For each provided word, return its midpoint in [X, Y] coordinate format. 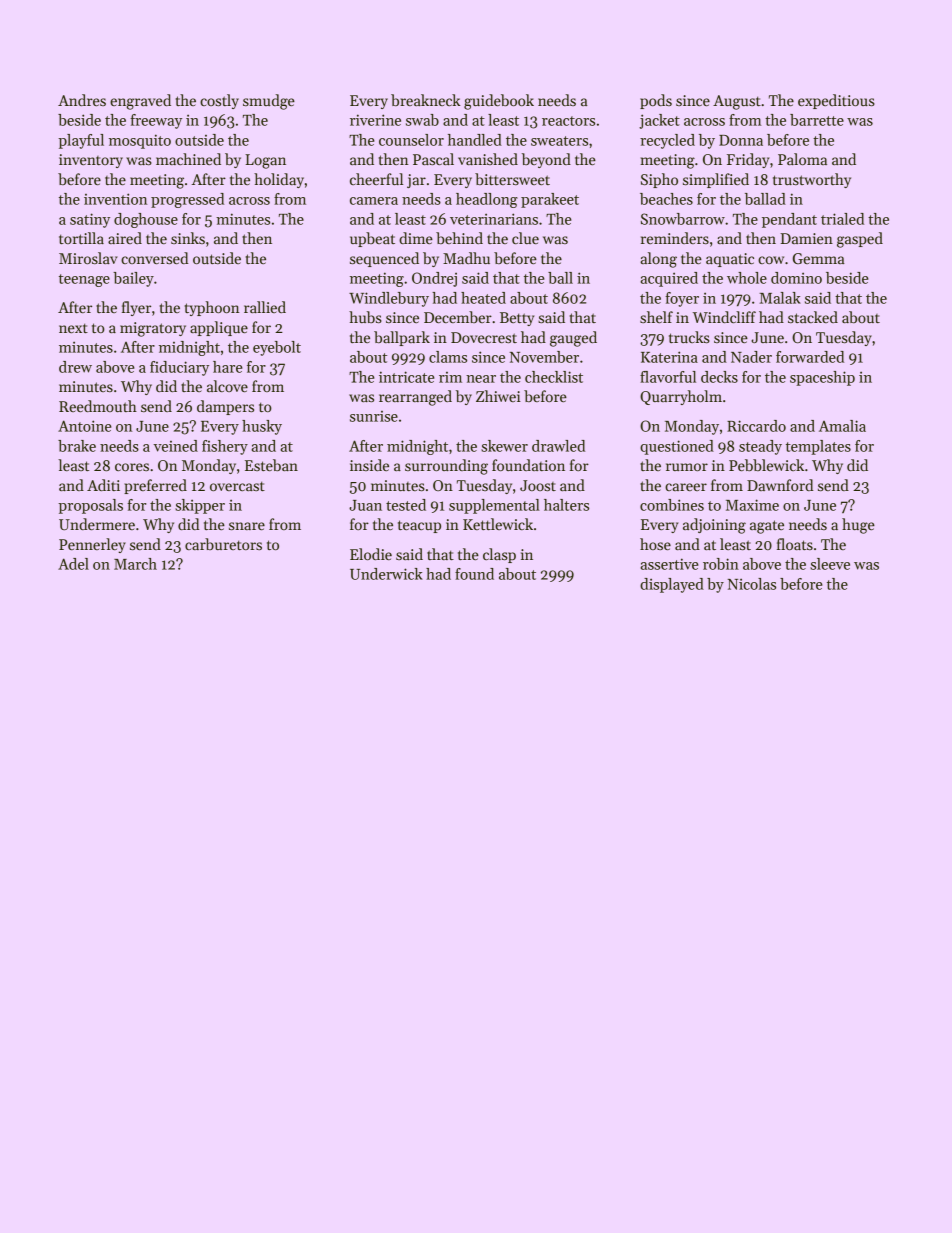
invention [115, 199]
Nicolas [752, 584]
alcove [227, 386]
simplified [716, 180]
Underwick [386, 574]
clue [525, 238]
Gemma [819, 258]
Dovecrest [484, 337]
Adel [73, 564]
